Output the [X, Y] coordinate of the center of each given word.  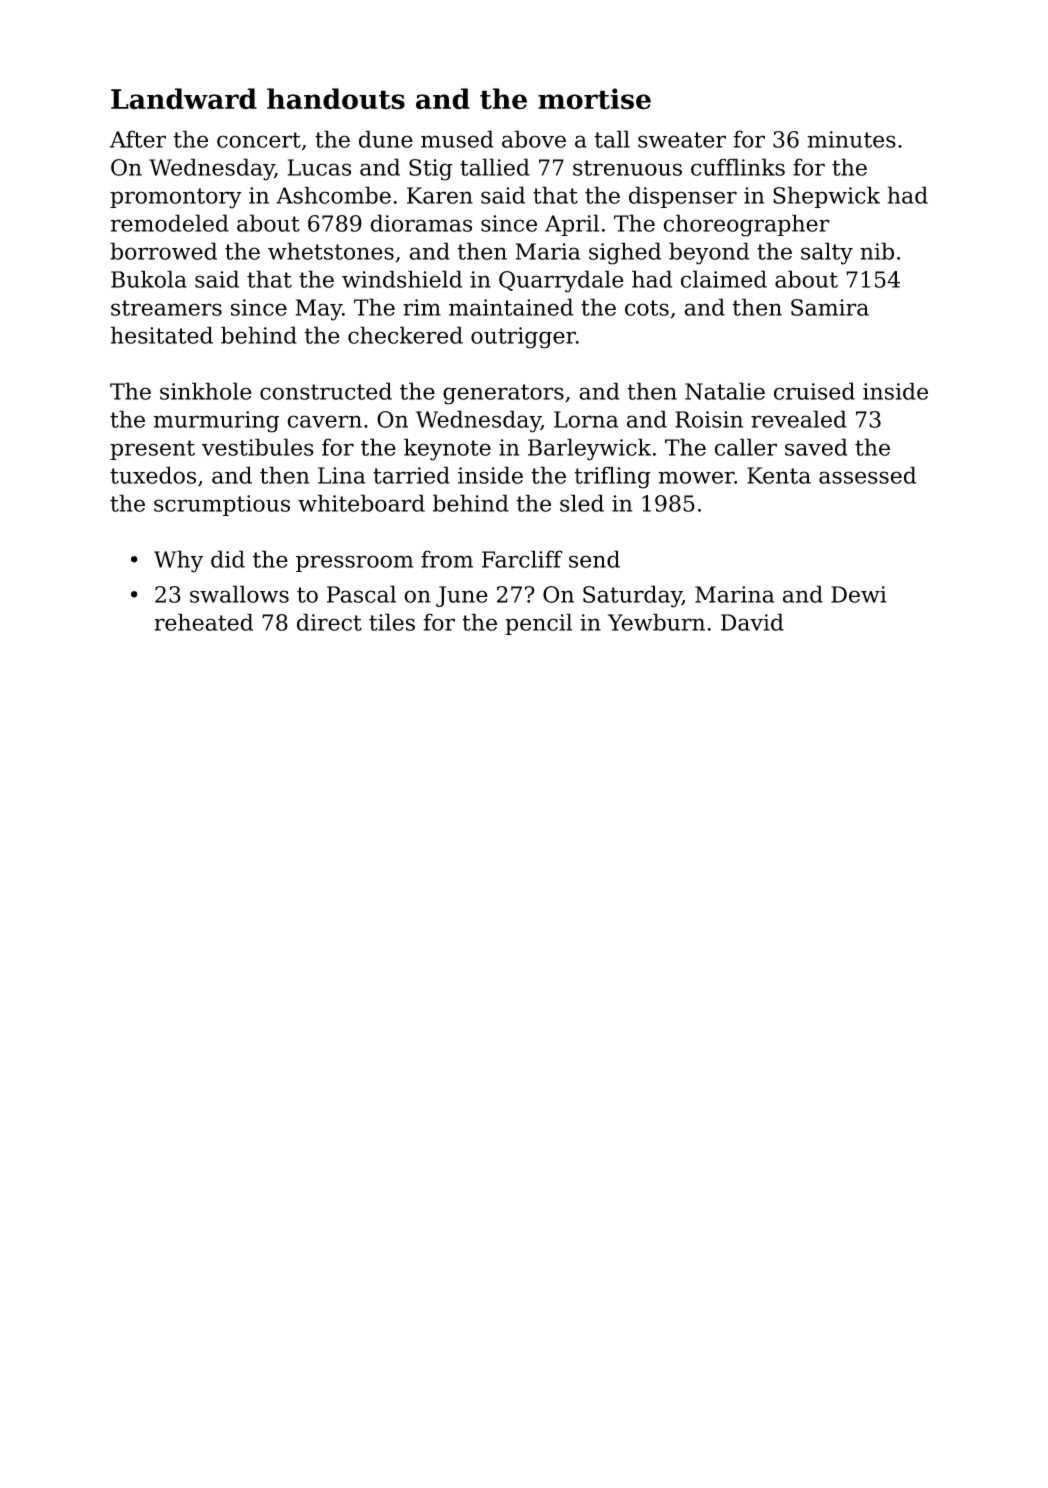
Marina [734, 594]
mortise [594, 99]
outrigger [523, 338]
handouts [336, 99]
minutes [851, 139]
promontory [176, 198]
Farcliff [522, 559]
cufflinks [738, 167]
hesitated [162, 335]
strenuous [627, 168]
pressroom [354, 563]
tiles [392, 622]
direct [329, 622]
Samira [830, 307]
